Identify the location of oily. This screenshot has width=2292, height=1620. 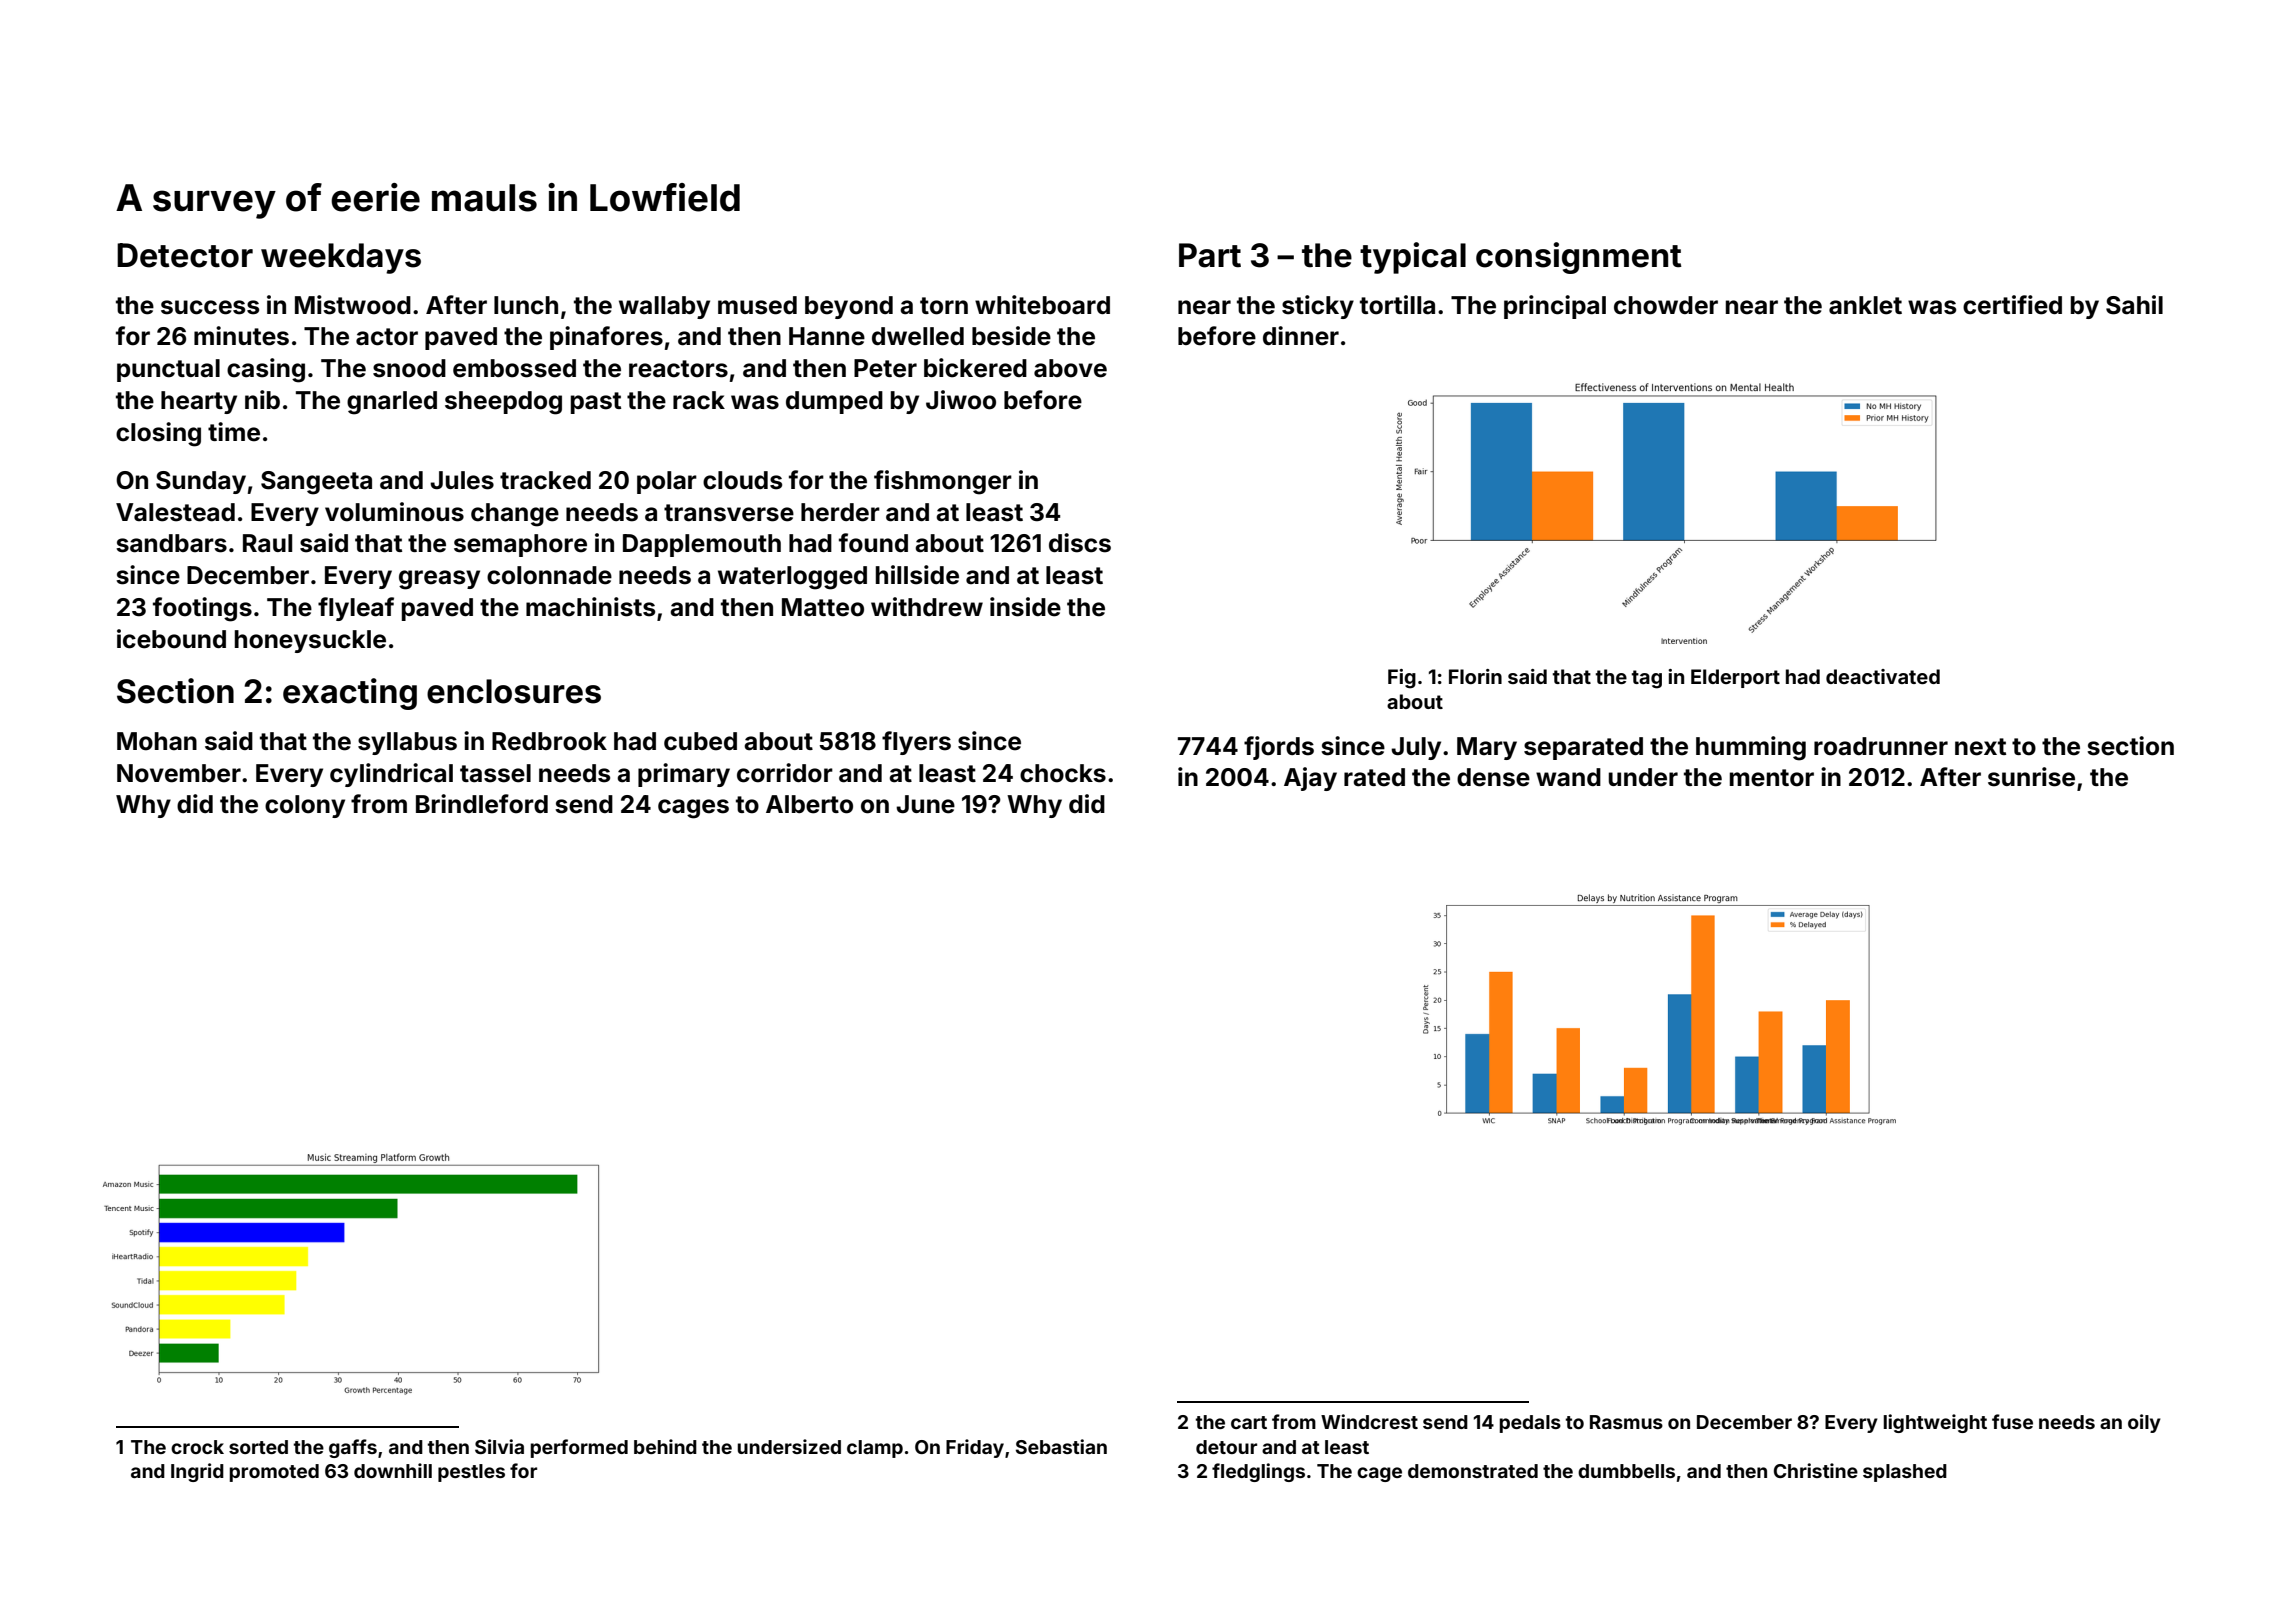
(2144, 1423).
